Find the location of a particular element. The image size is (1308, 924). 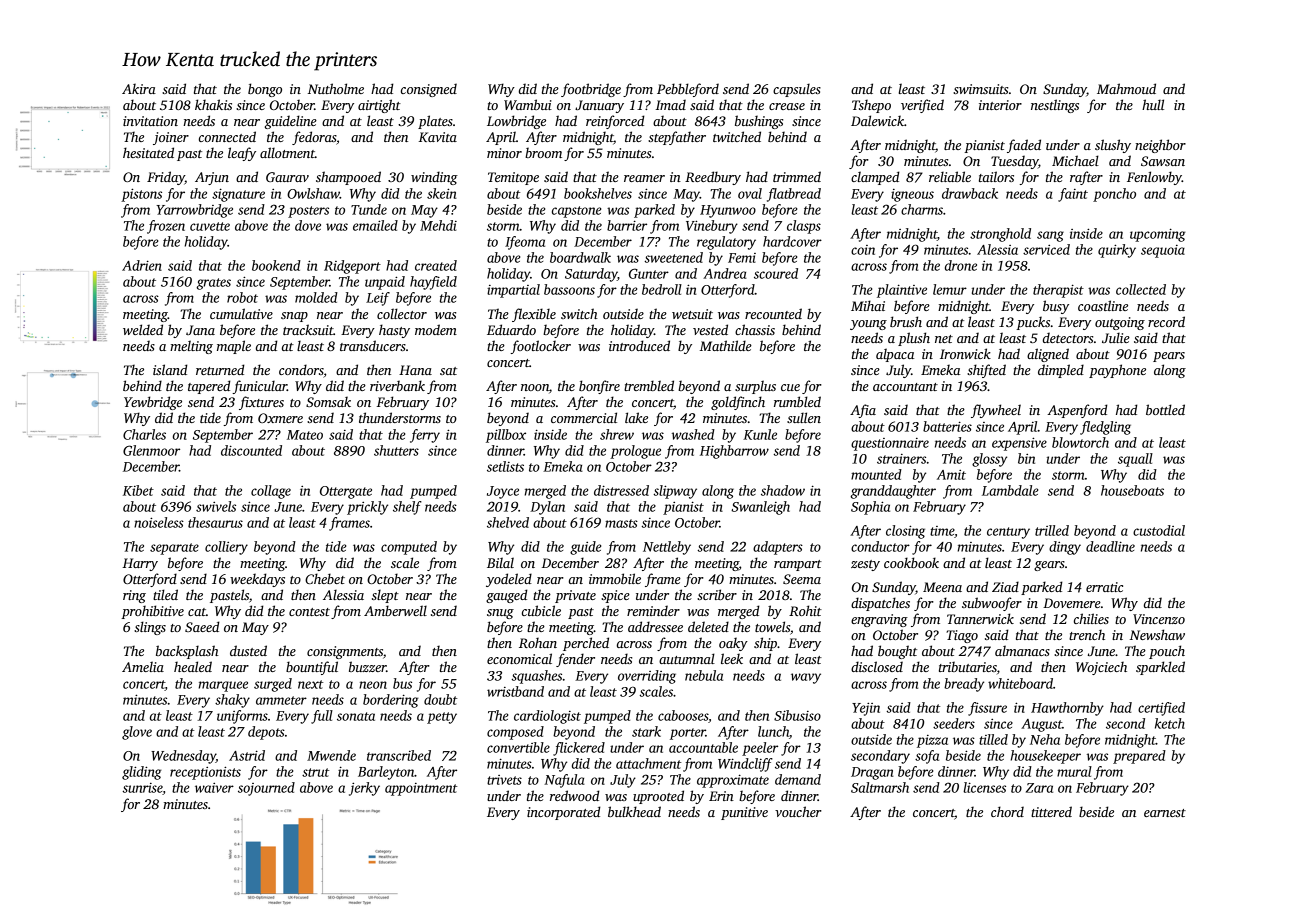

immobile is located at coordinates (615, 578).
